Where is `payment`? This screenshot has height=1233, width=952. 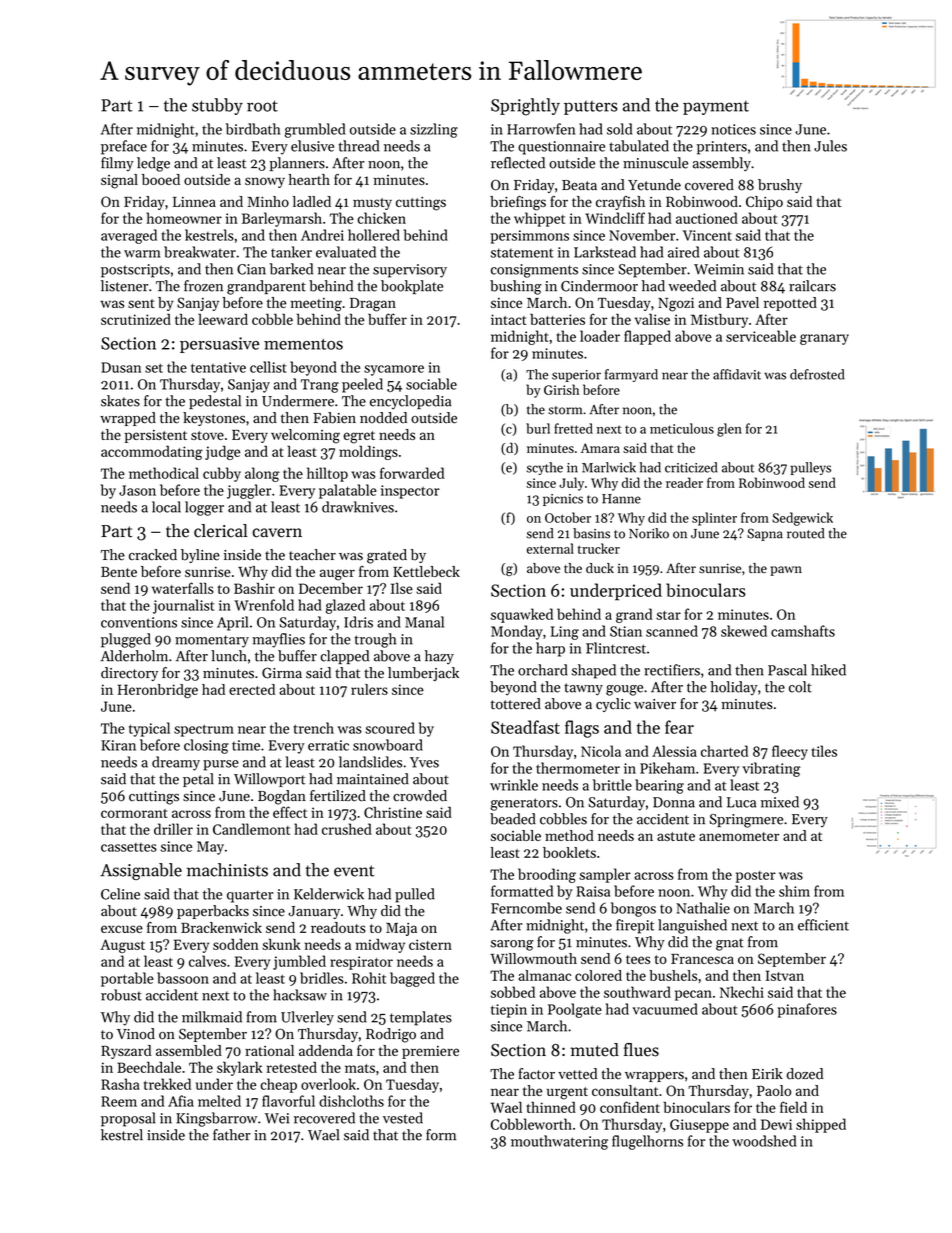 payment is located at coordinates (716, 108).
